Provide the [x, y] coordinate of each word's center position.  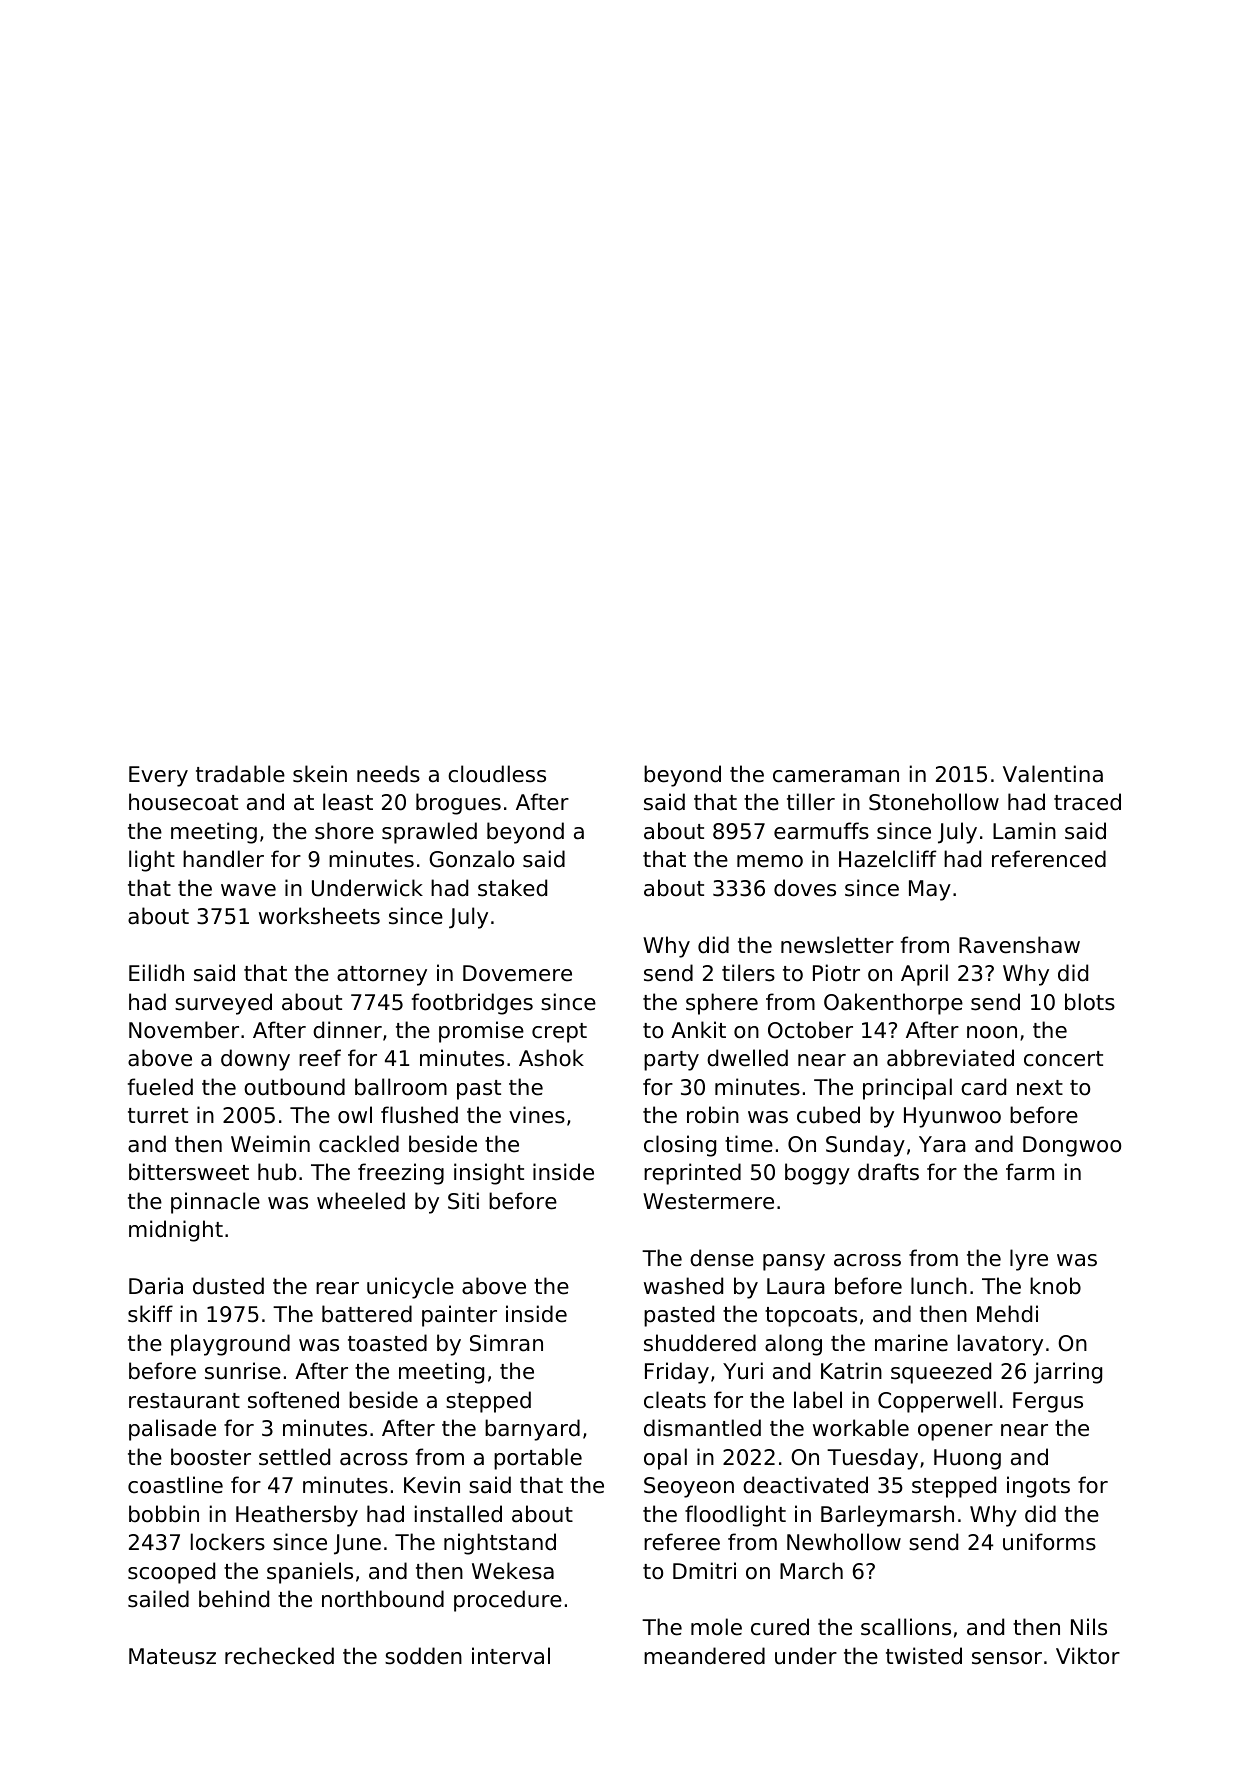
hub [277, 1172]
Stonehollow [934, 802]
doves [805, 888]
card [983, 1087]
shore [344, 831]
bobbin [164, 1514]
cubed [828, 1115]
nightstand [500, 1544]
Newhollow [844, 1542]
